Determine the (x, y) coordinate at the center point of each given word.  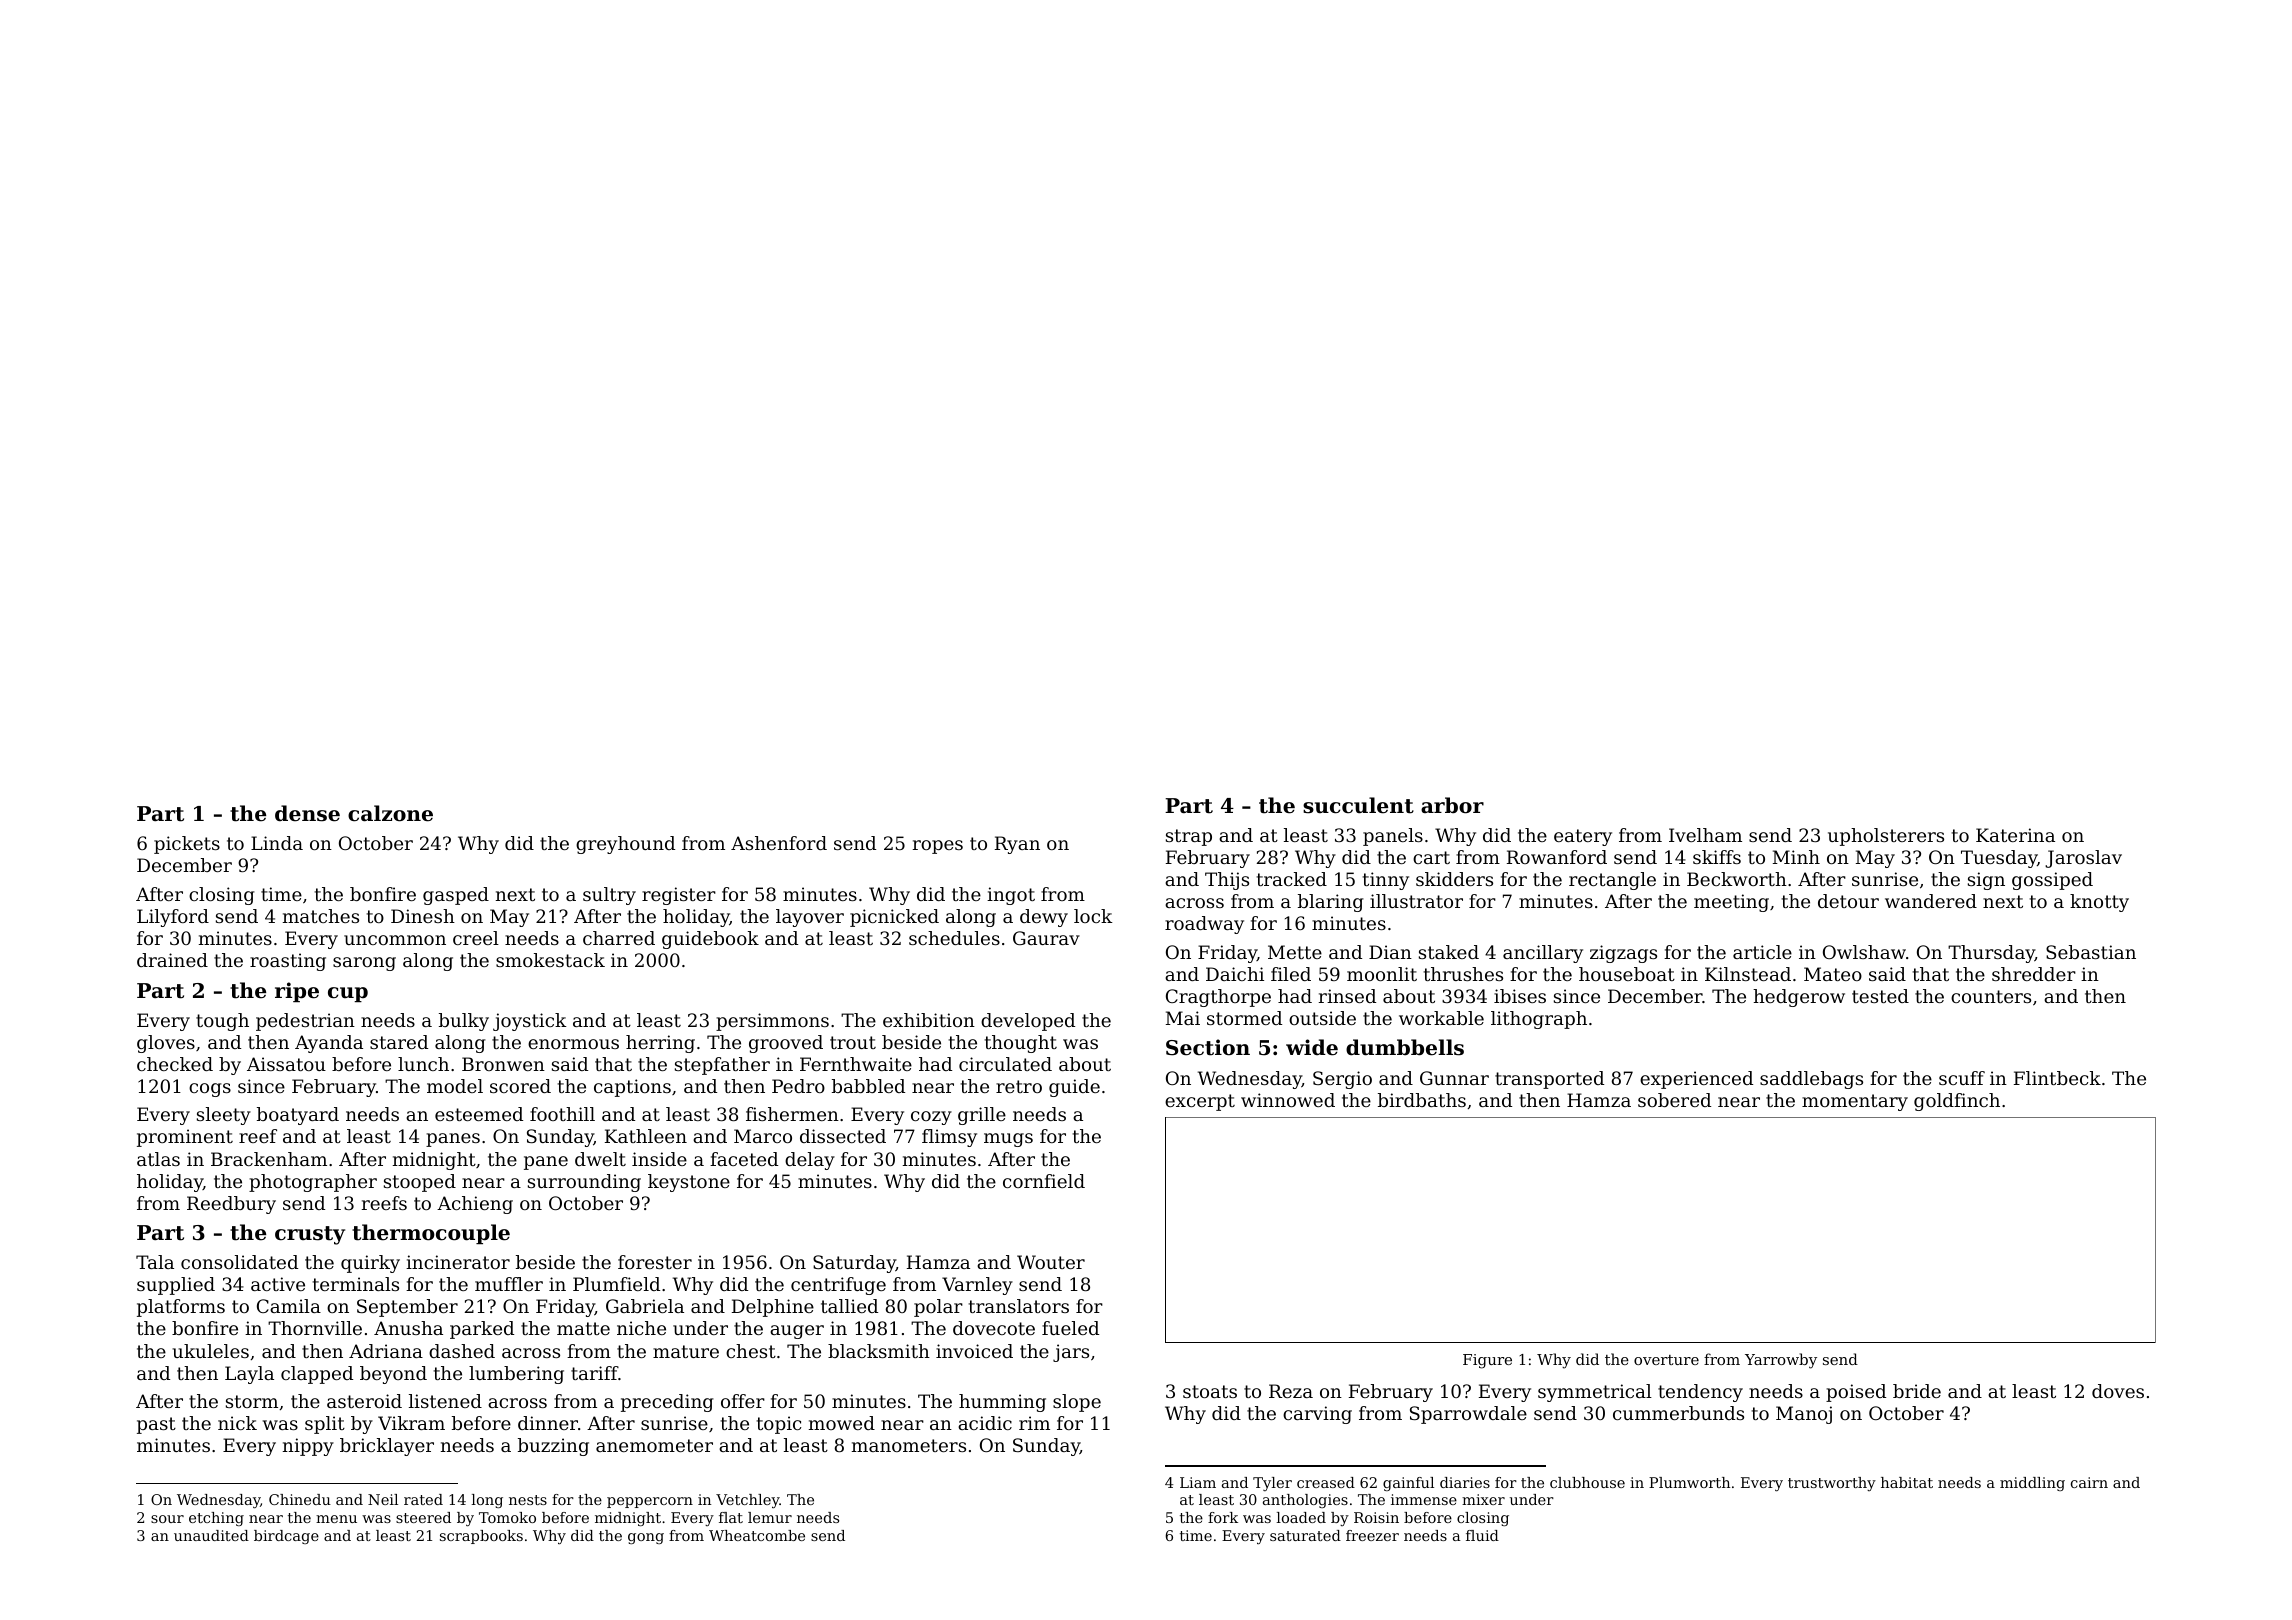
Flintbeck (2057, 1078)
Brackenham (269, 1159)
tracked (1292, 879)
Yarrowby (1781, 1361)
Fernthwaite (856, 1064)
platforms (181, 1308)
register (679, 896)
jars (1071, 1353)
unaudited (211, 1535)
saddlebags (1811, 1080)
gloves (166, 1044)
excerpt (1200, 1102)
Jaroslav (2083, 859)
